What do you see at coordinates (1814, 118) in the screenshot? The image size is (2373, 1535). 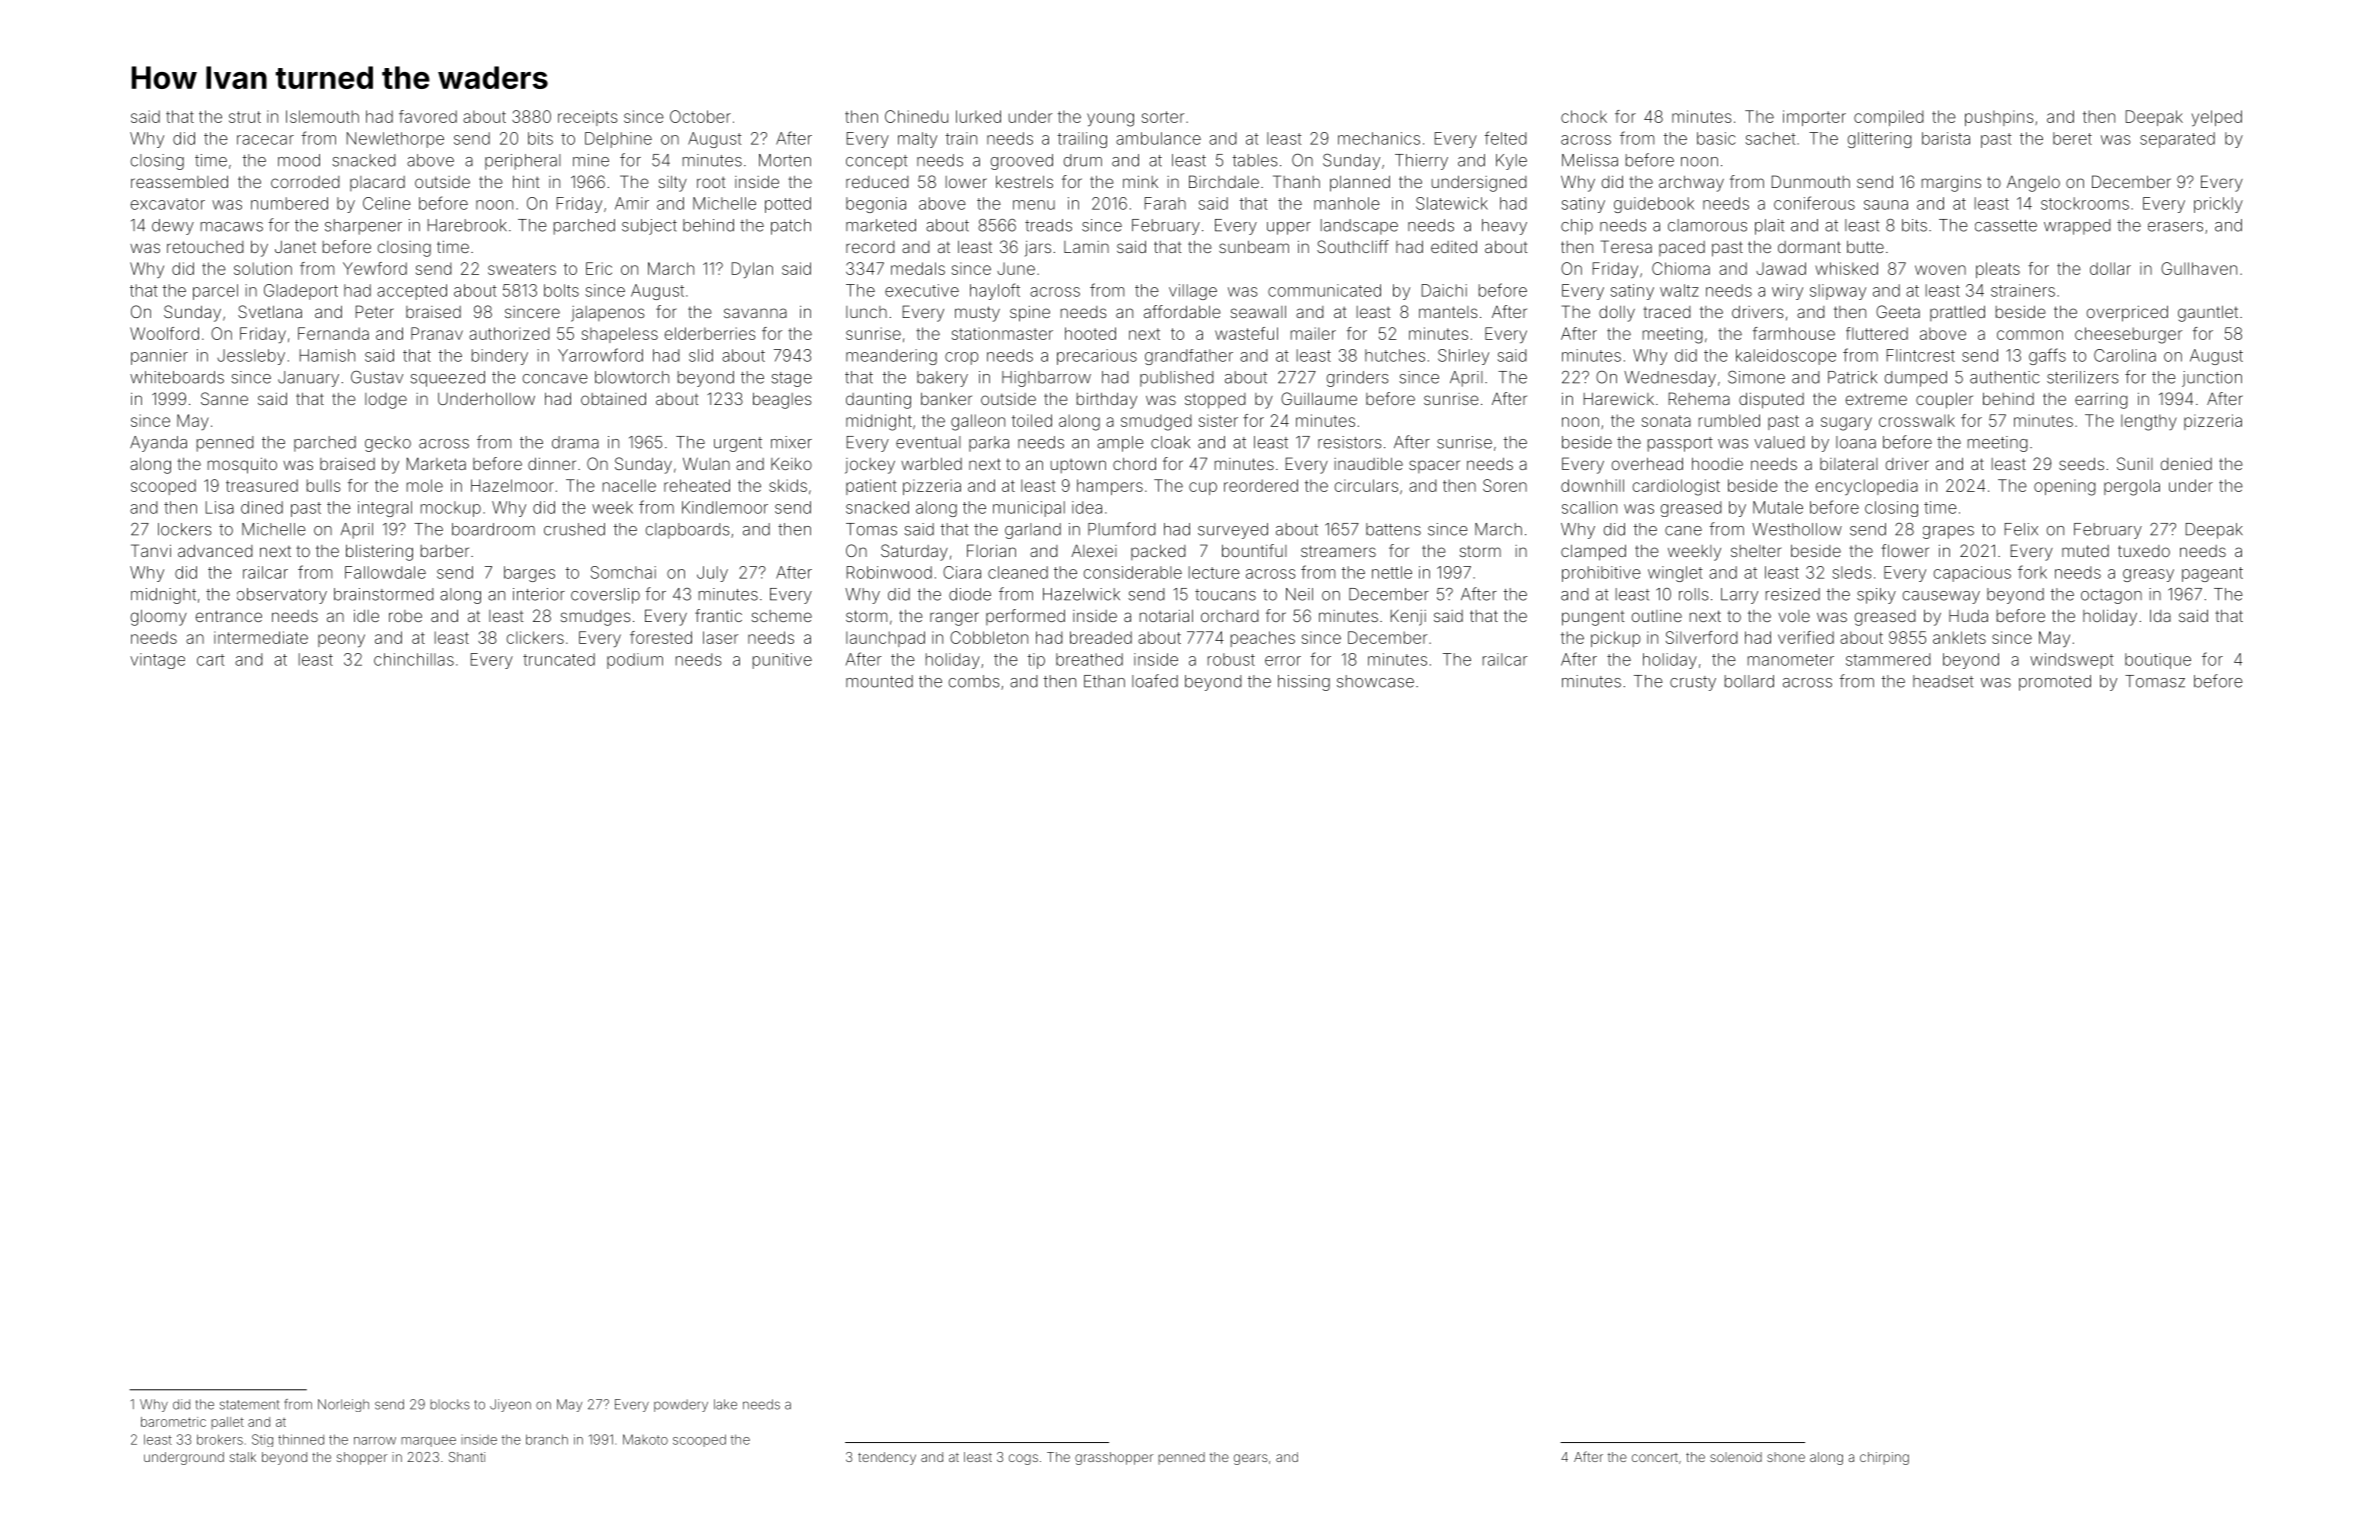 I see `importer` at bounding box center [1814, 118].
